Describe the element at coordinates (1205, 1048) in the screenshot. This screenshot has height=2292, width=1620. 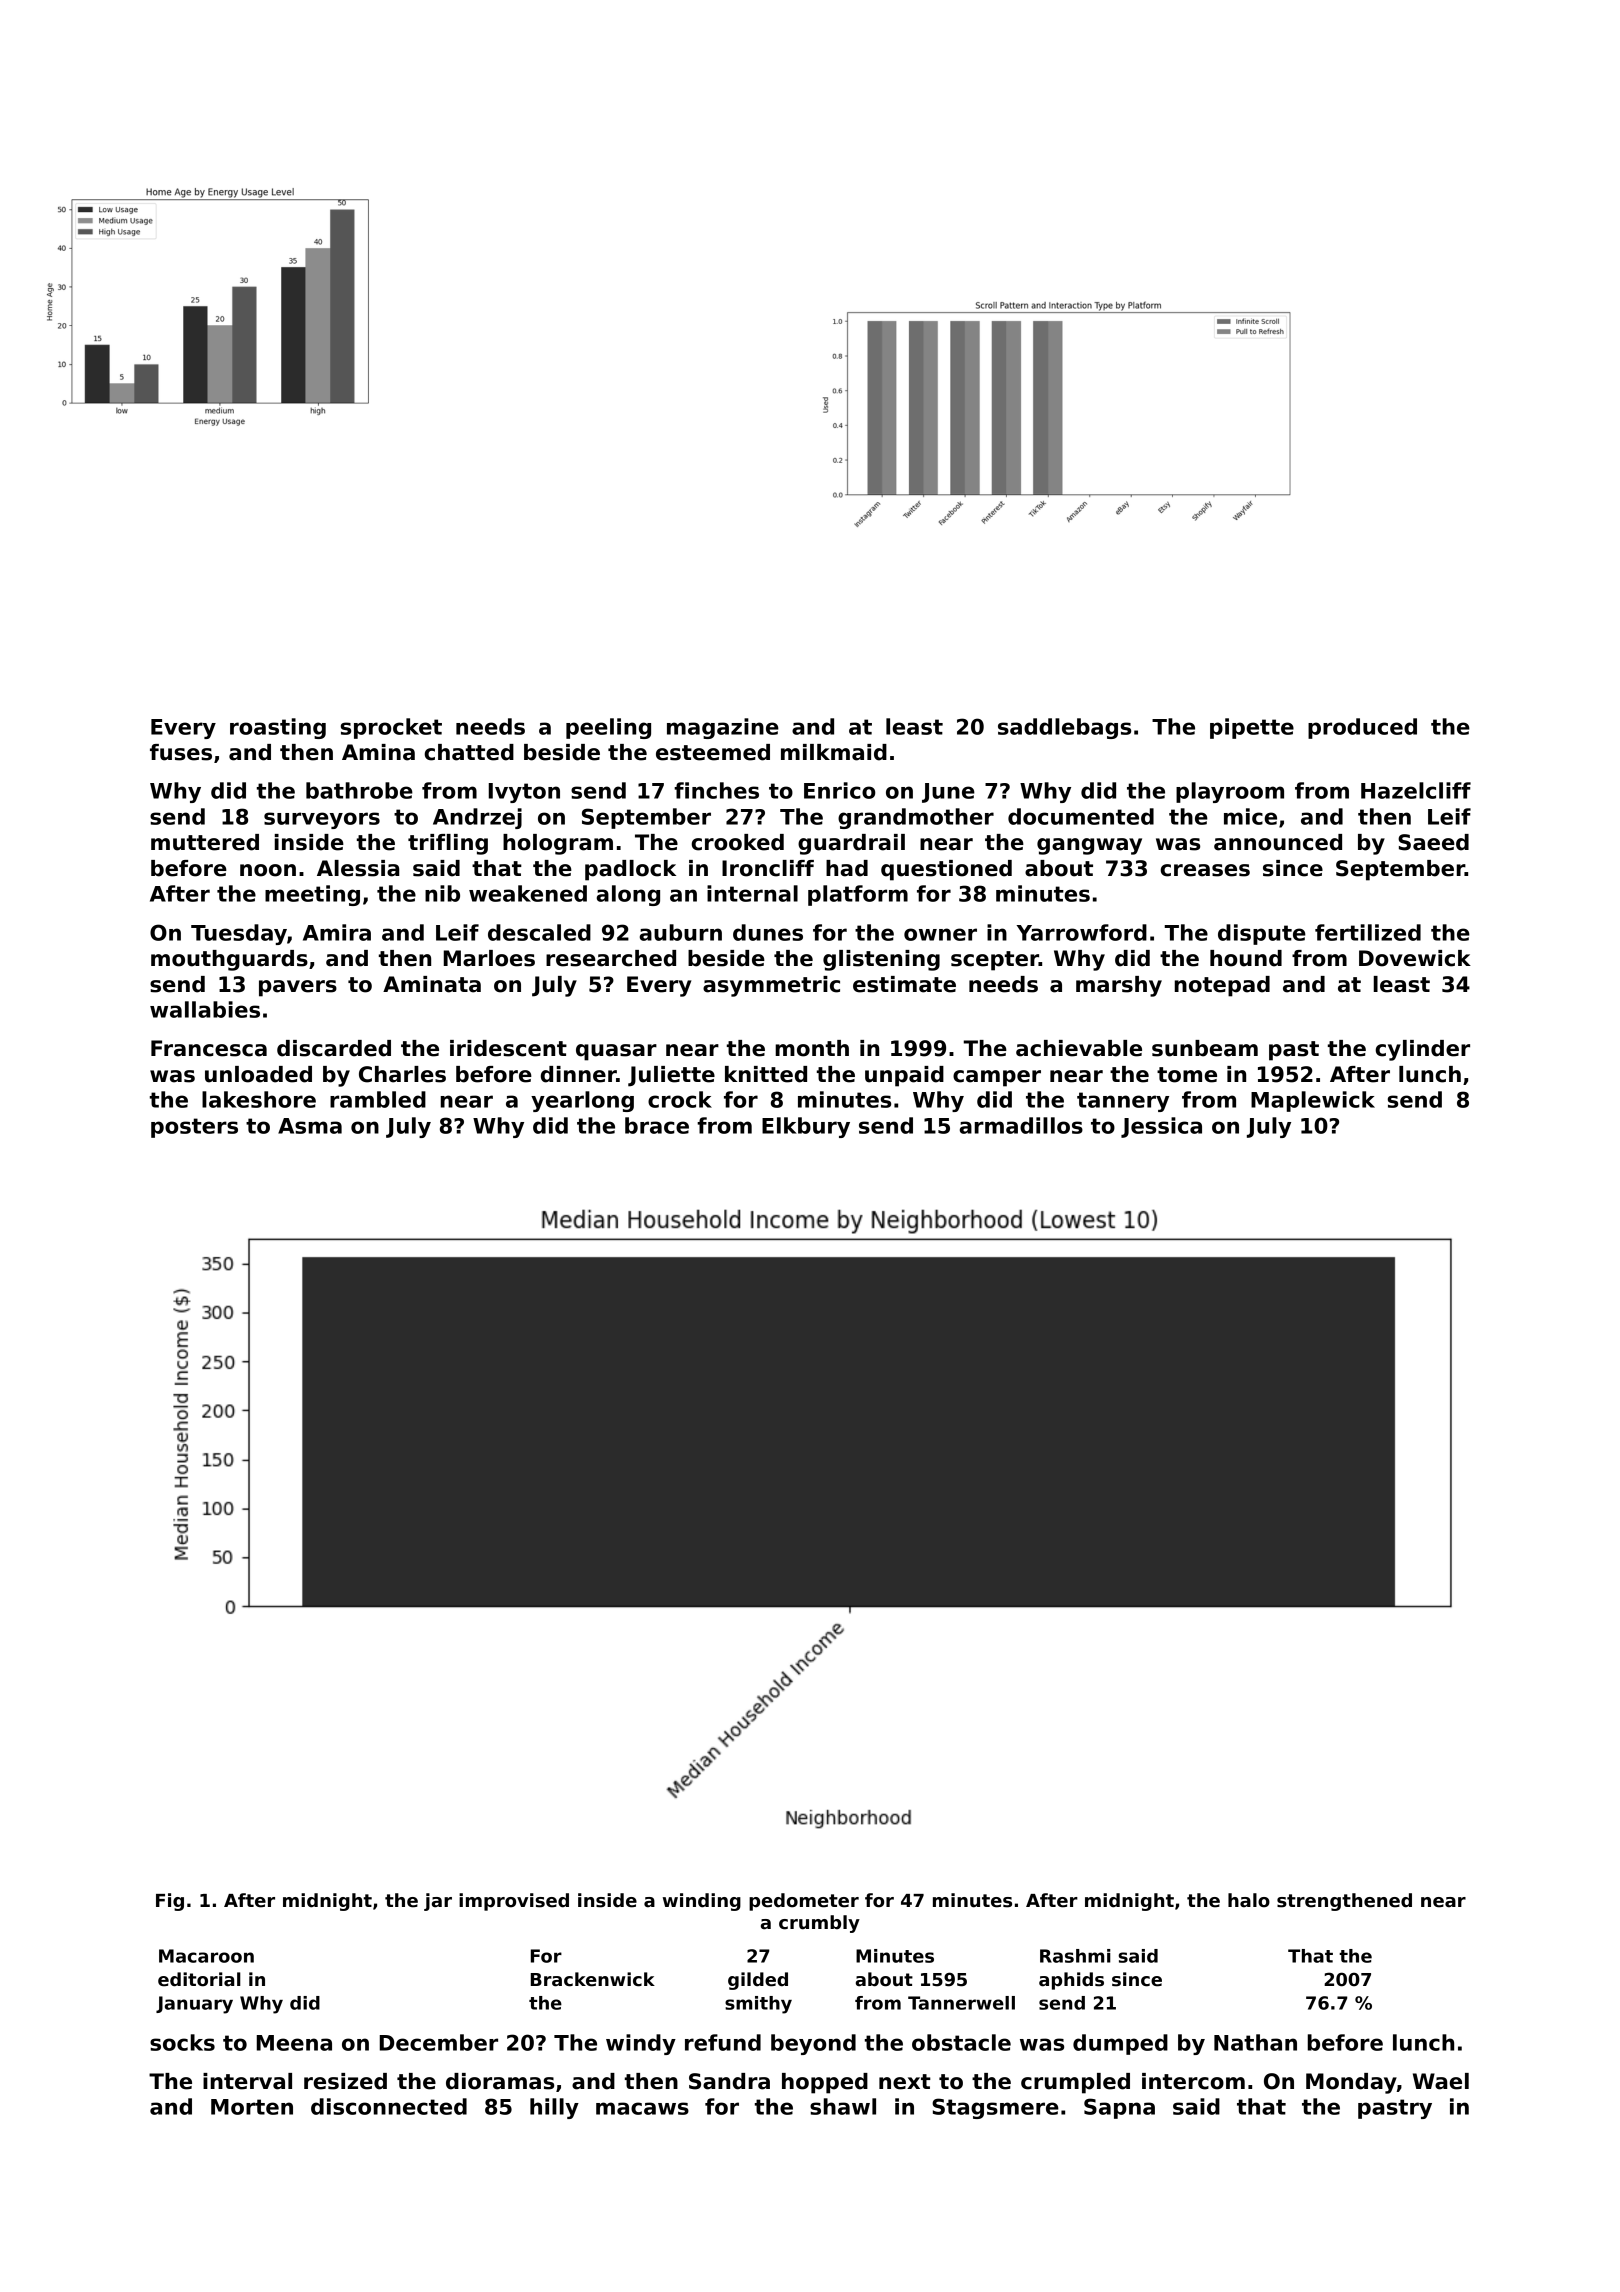
I see `sunbeam` at that location.
